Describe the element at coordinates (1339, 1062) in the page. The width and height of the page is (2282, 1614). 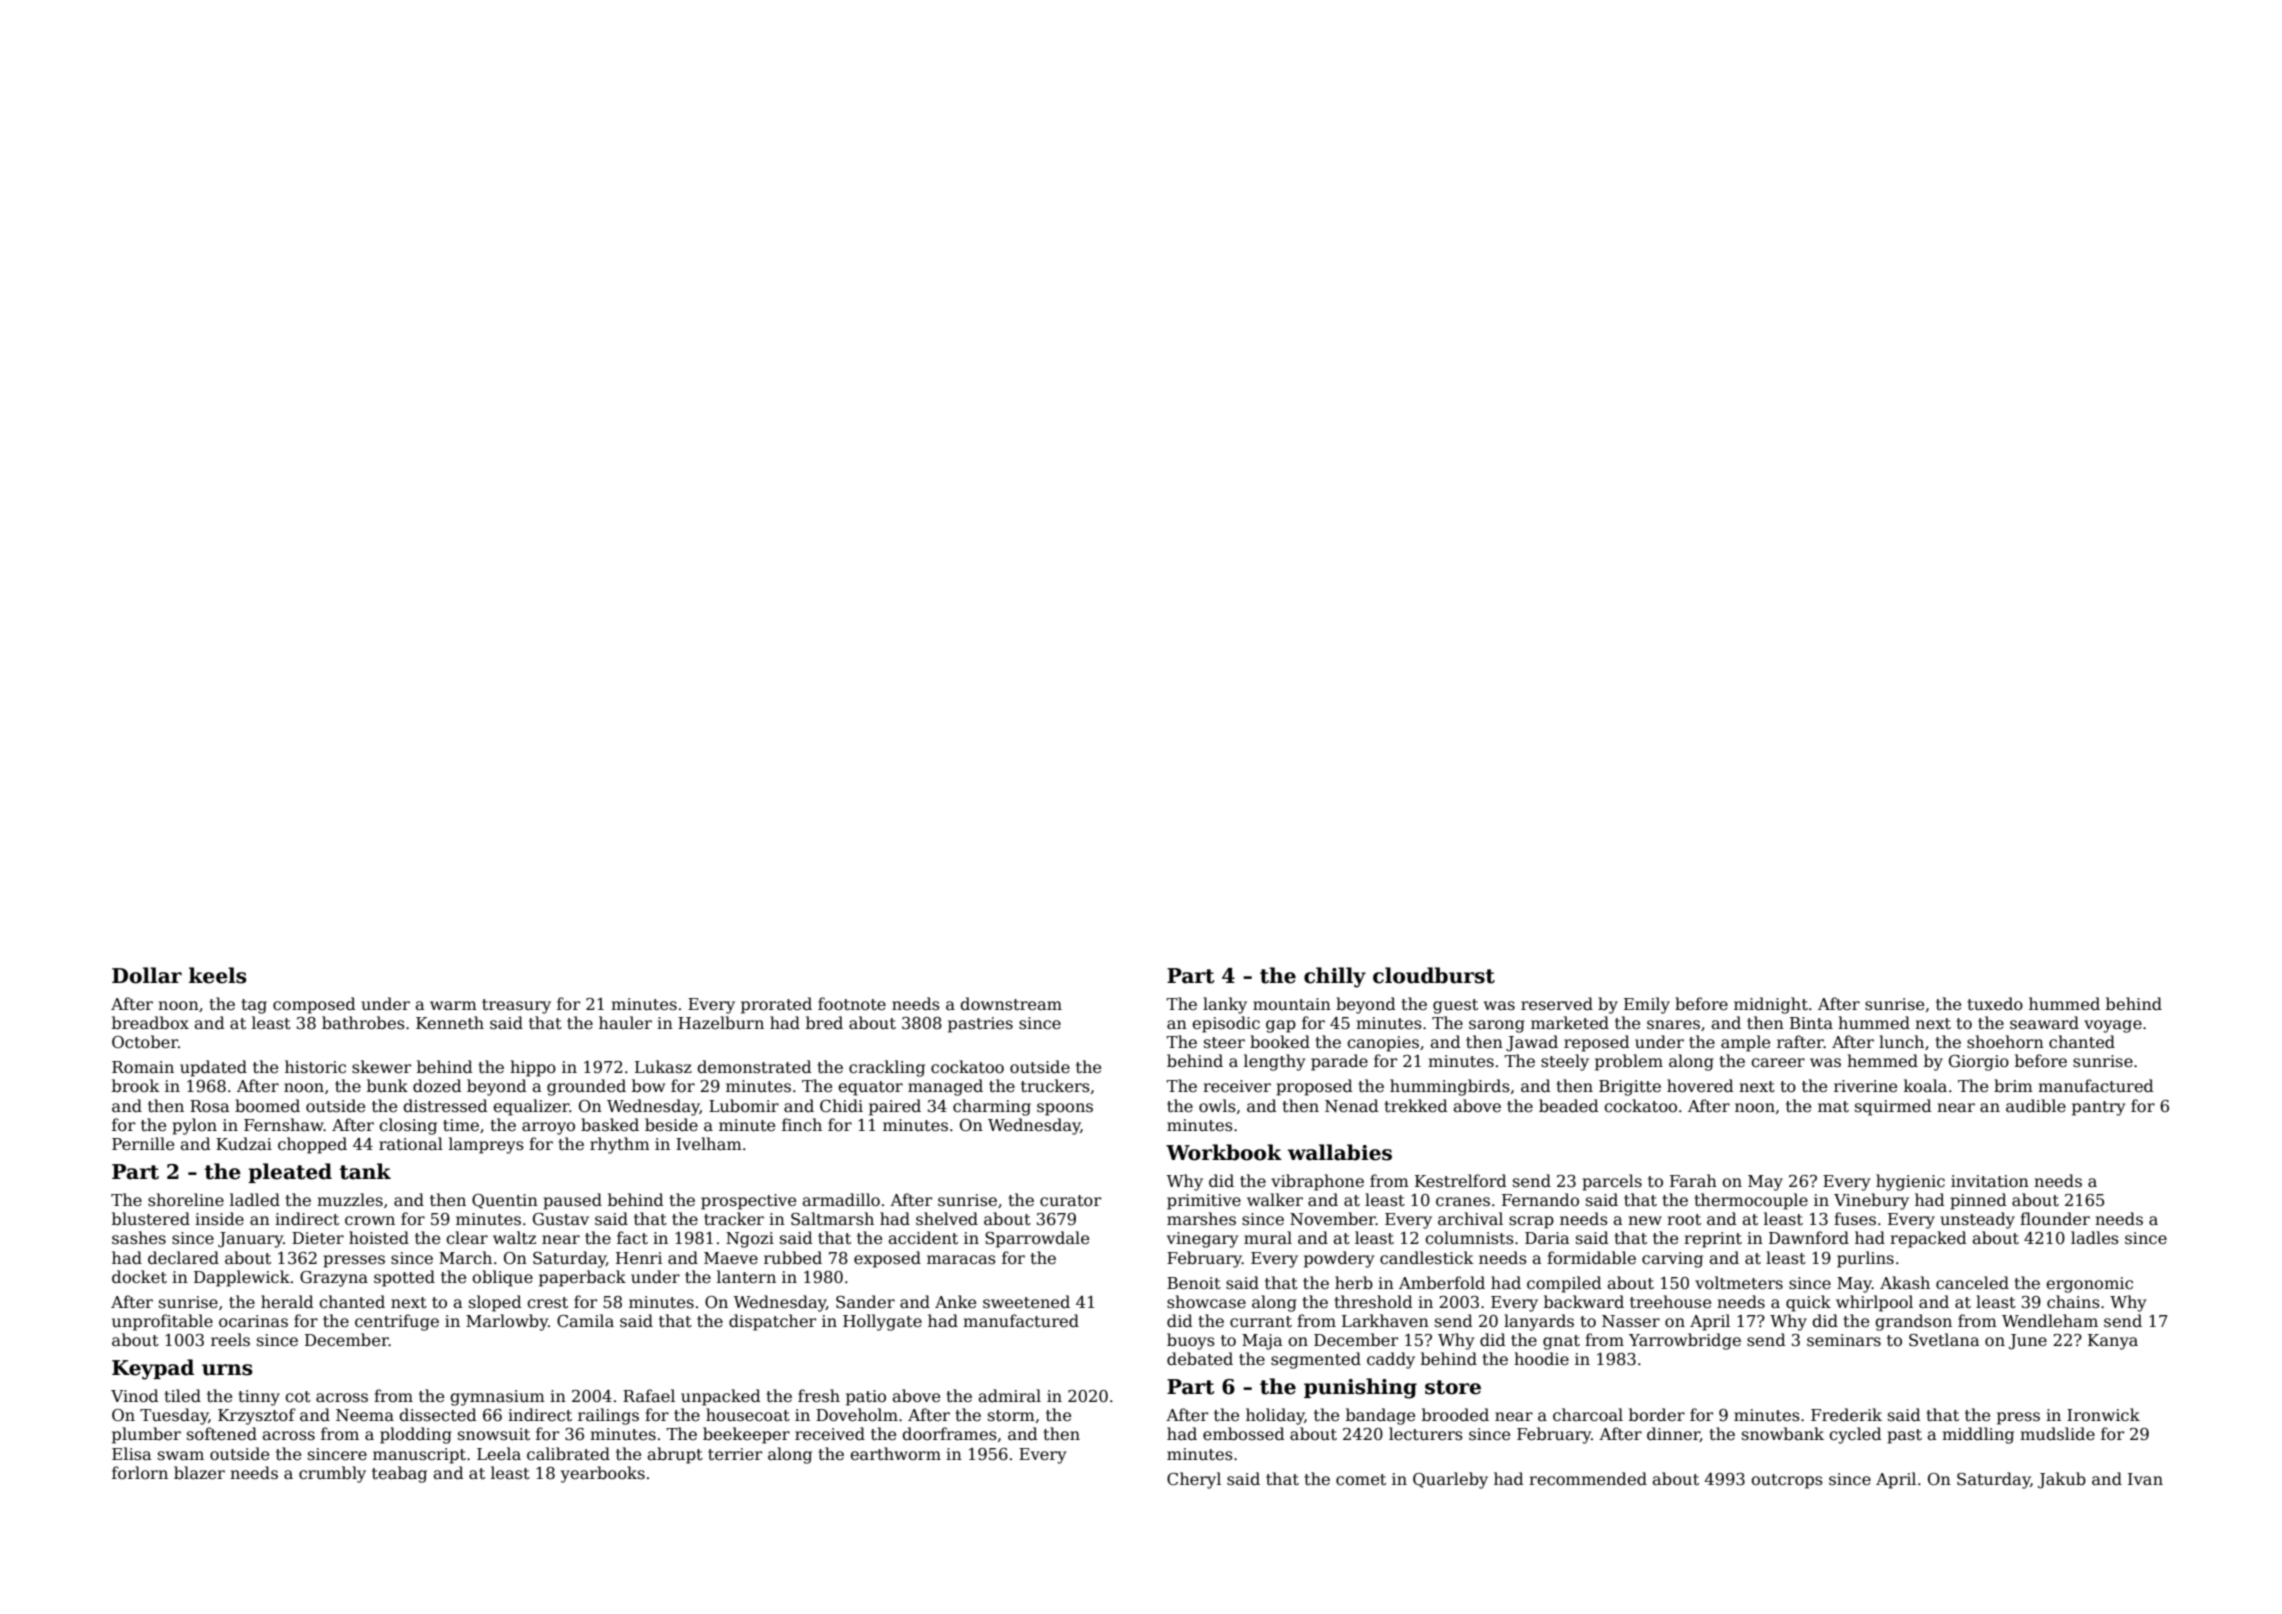
I see `parade` at that location.
